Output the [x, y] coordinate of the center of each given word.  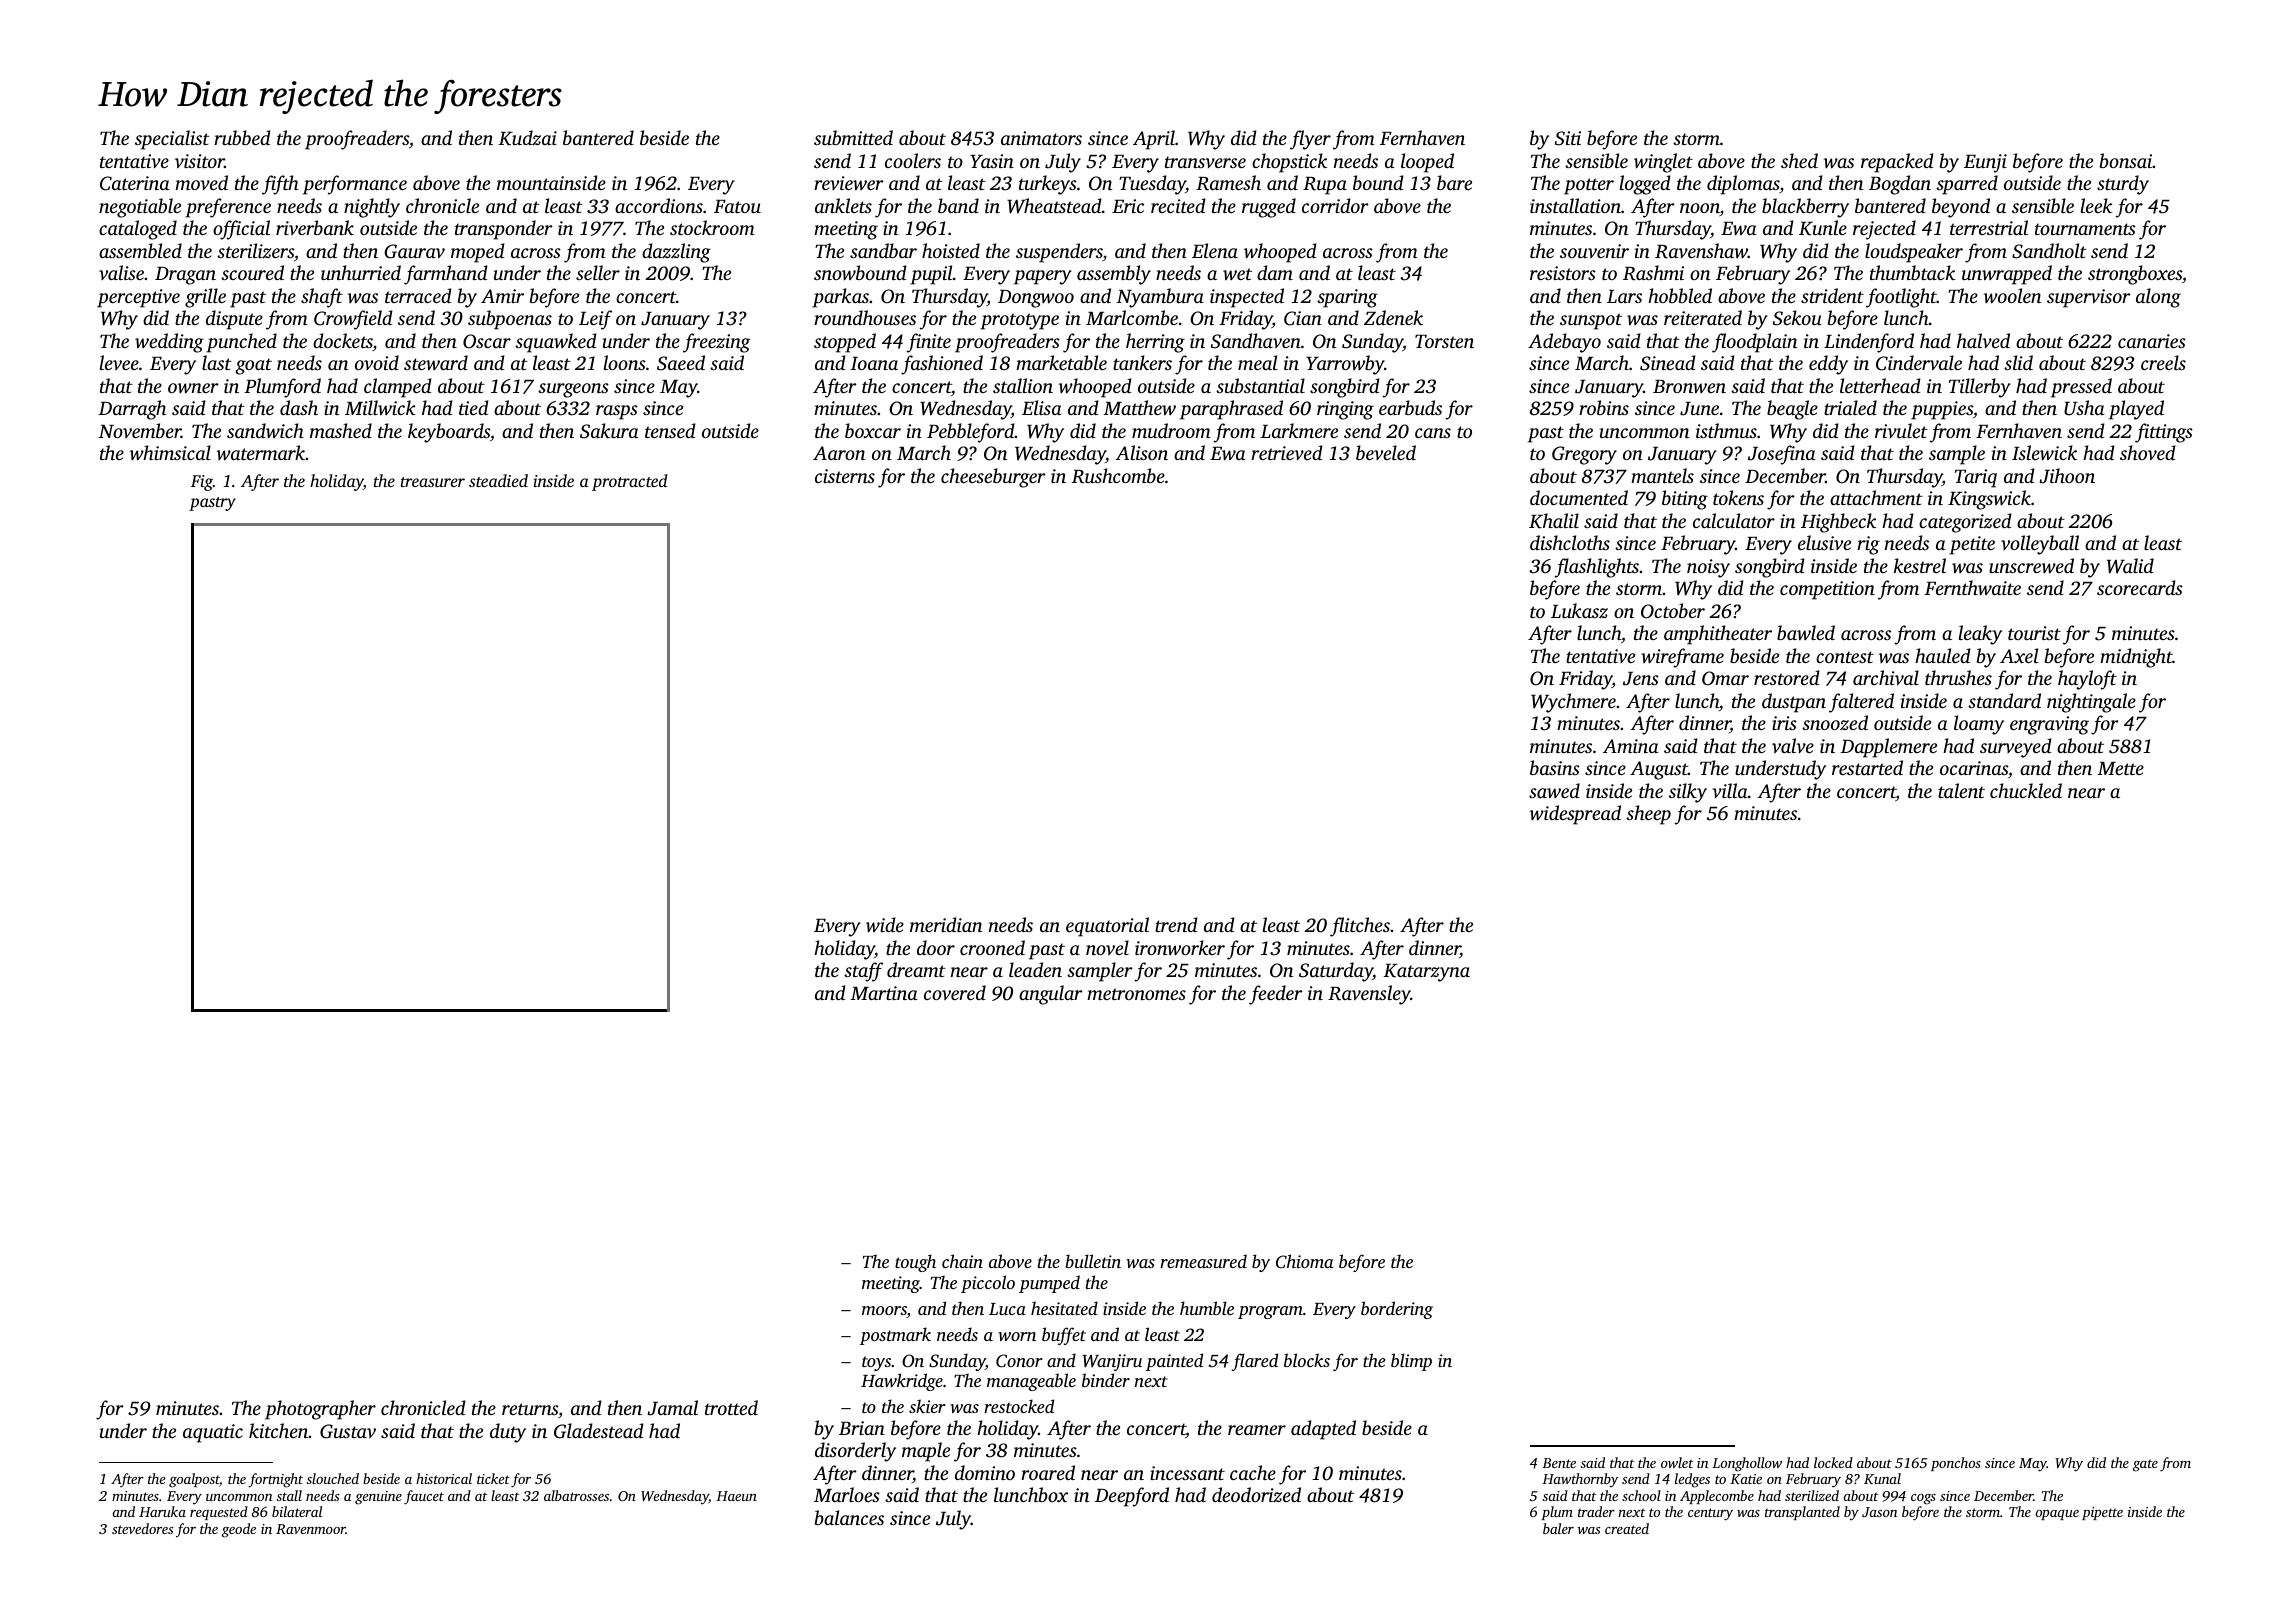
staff [863, 972]
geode [239, 1530]
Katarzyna [1426, 973]
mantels [1662, 475]
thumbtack [1912, 272]
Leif [595, 320]
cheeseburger [993, 478]
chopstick [1289, 163]
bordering [1397, 1310]
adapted [1323, 1430]
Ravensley [1369, 995]
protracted [630, 482]
